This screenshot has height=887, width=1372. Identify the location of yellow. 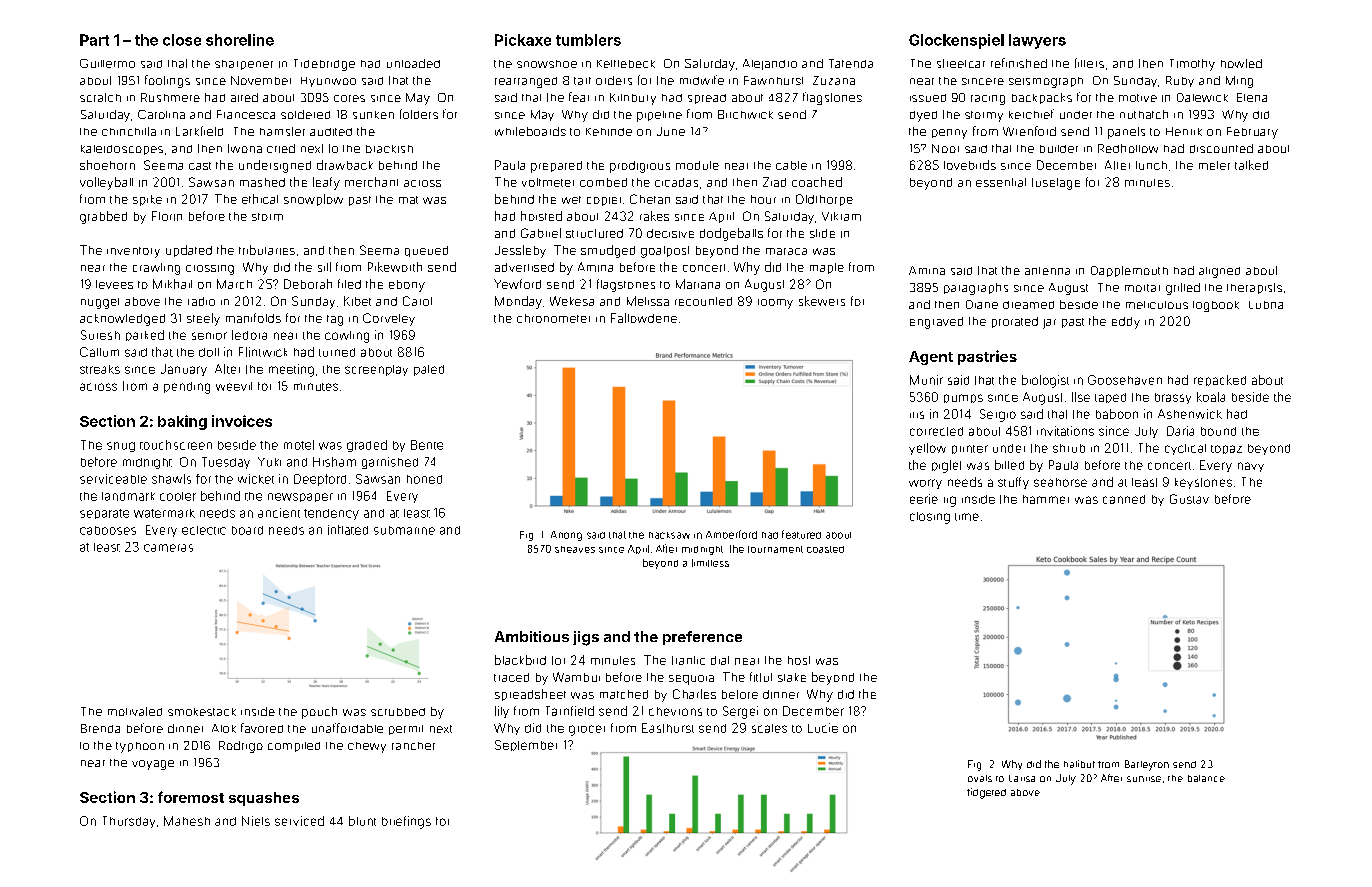
(927, 449).
